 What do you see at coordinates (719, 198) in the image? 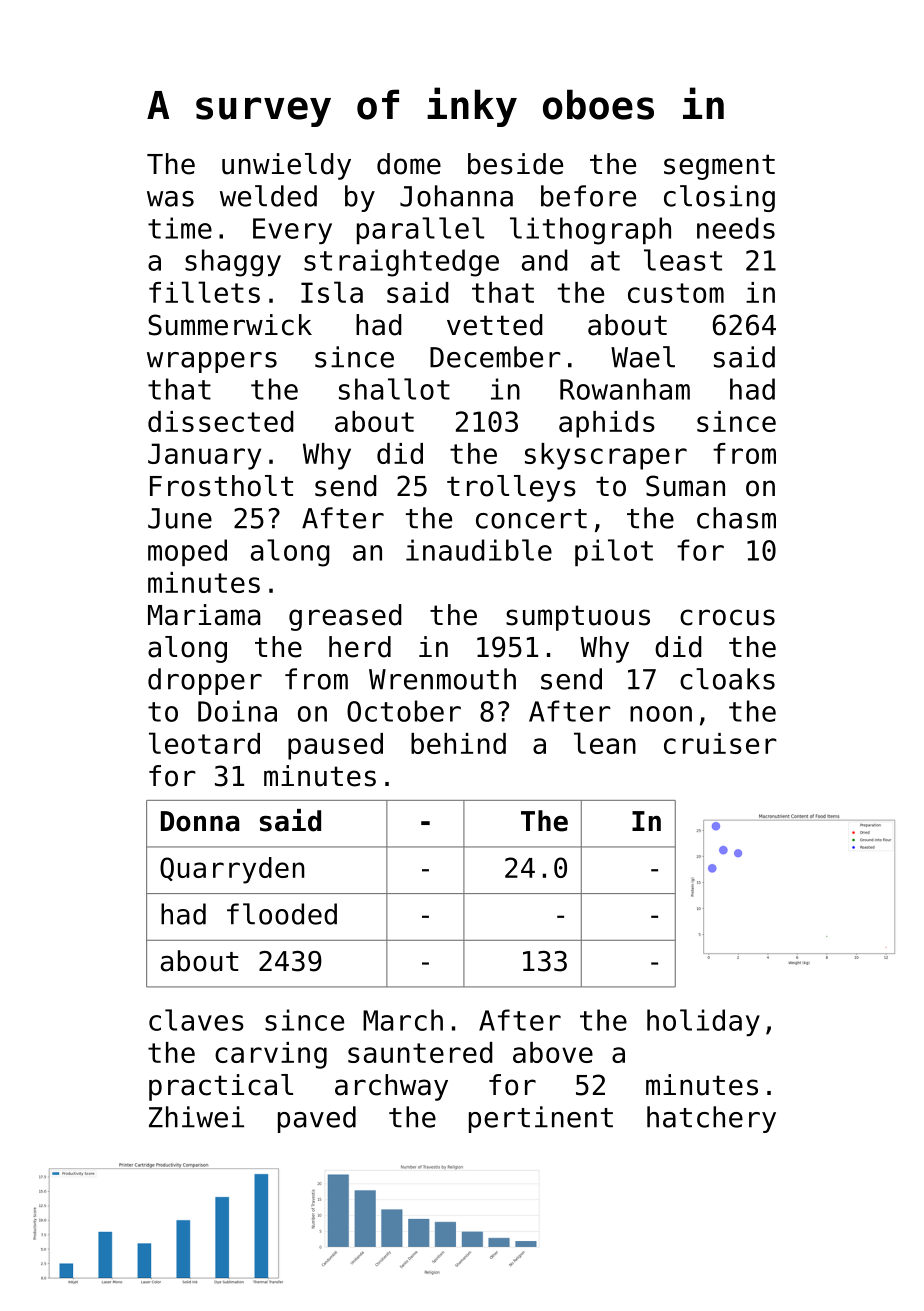
I see `closing` at bounding box center [719, 198].
